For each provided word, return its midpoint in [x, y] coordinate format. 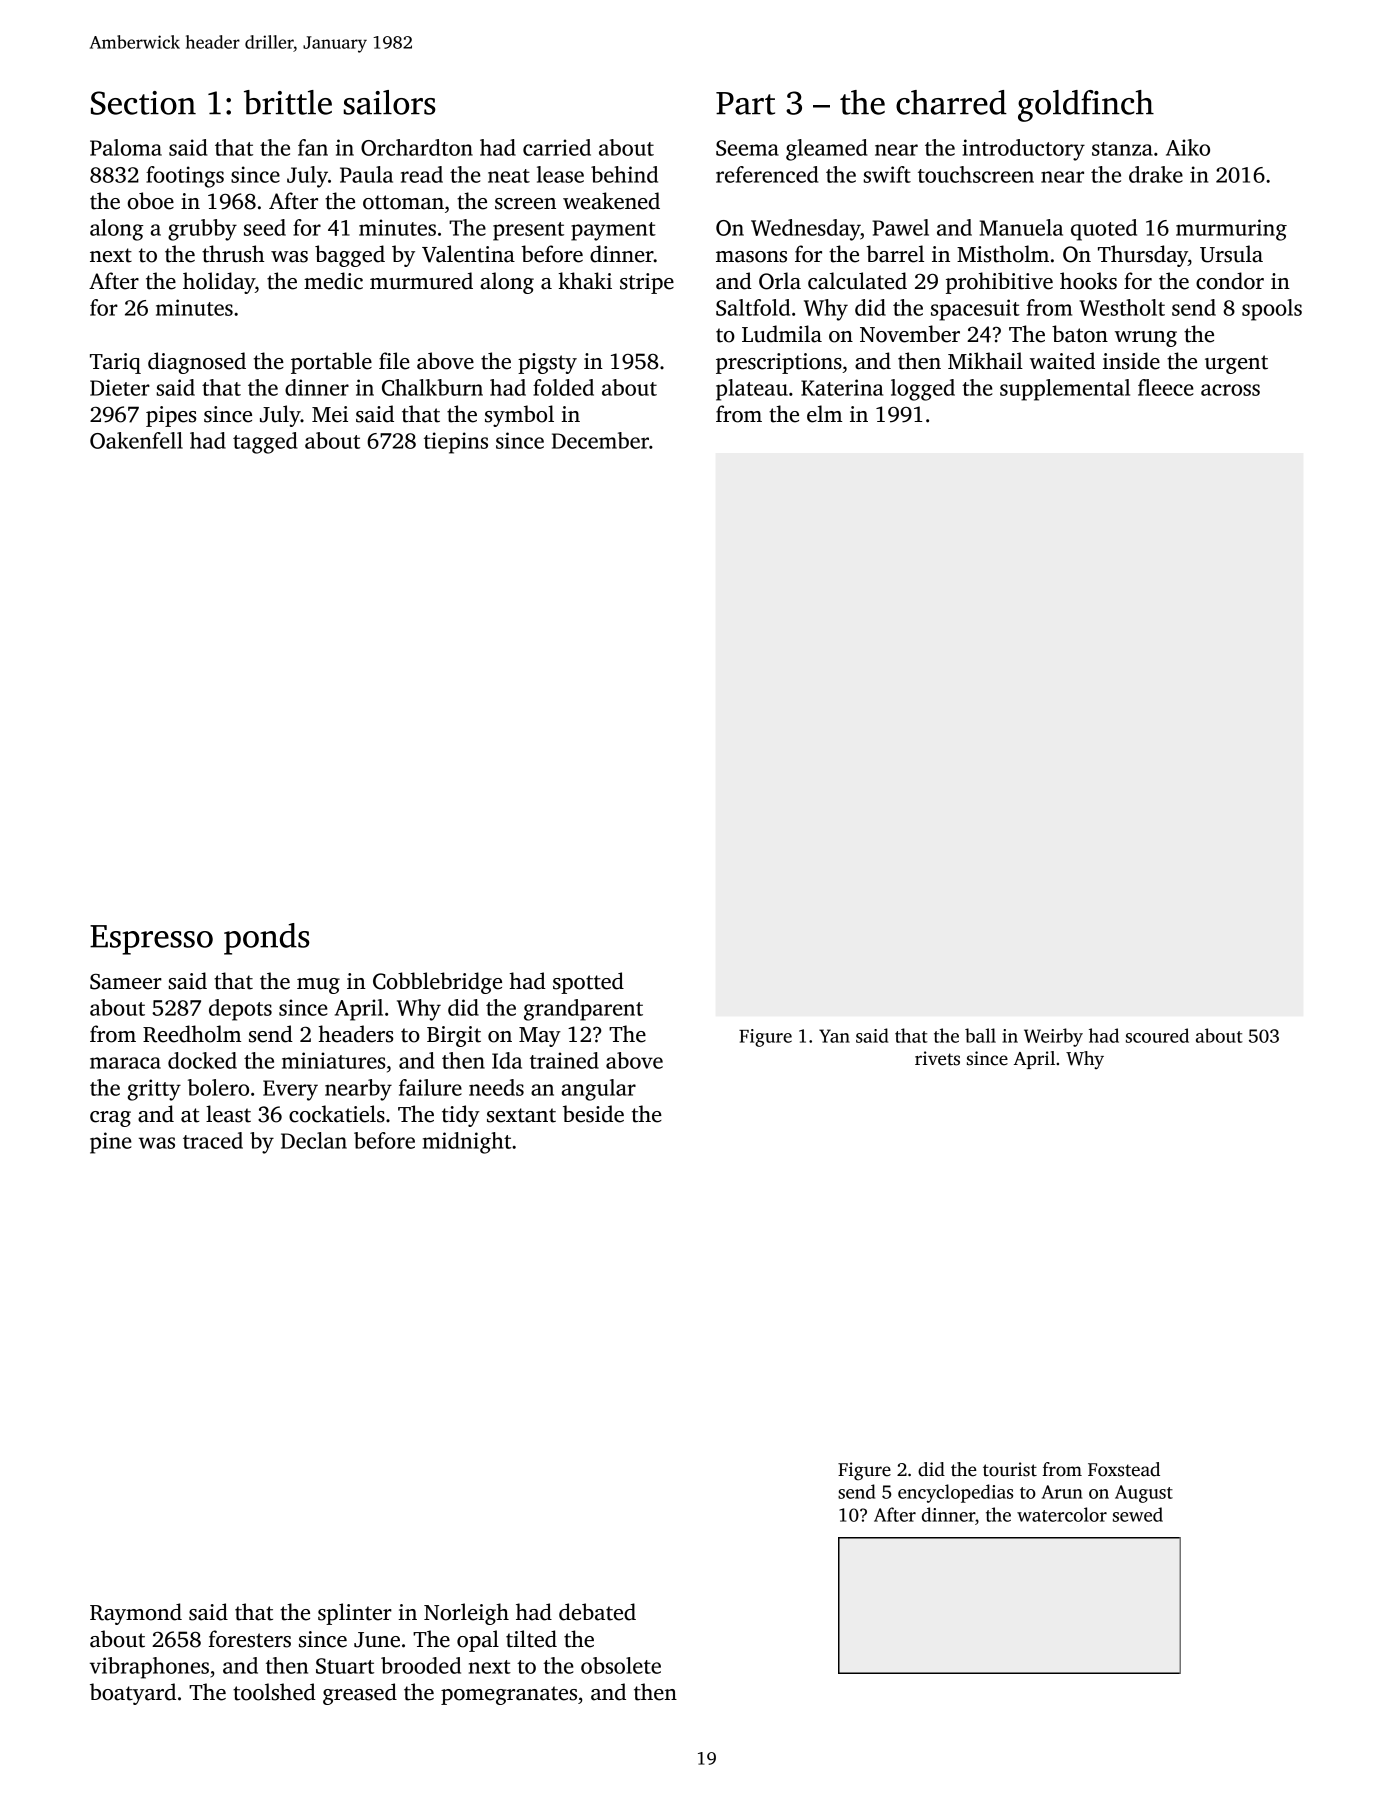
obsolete [621, 1665]
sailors [389, 102]
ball [980, 1035]
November [910, 334]
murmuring [1231, 230]
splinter [355, 1614]
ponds [267, 939]
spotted [588, 983]
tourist [1010, 1469]
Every [290, 1090]
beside [593, 1114]
